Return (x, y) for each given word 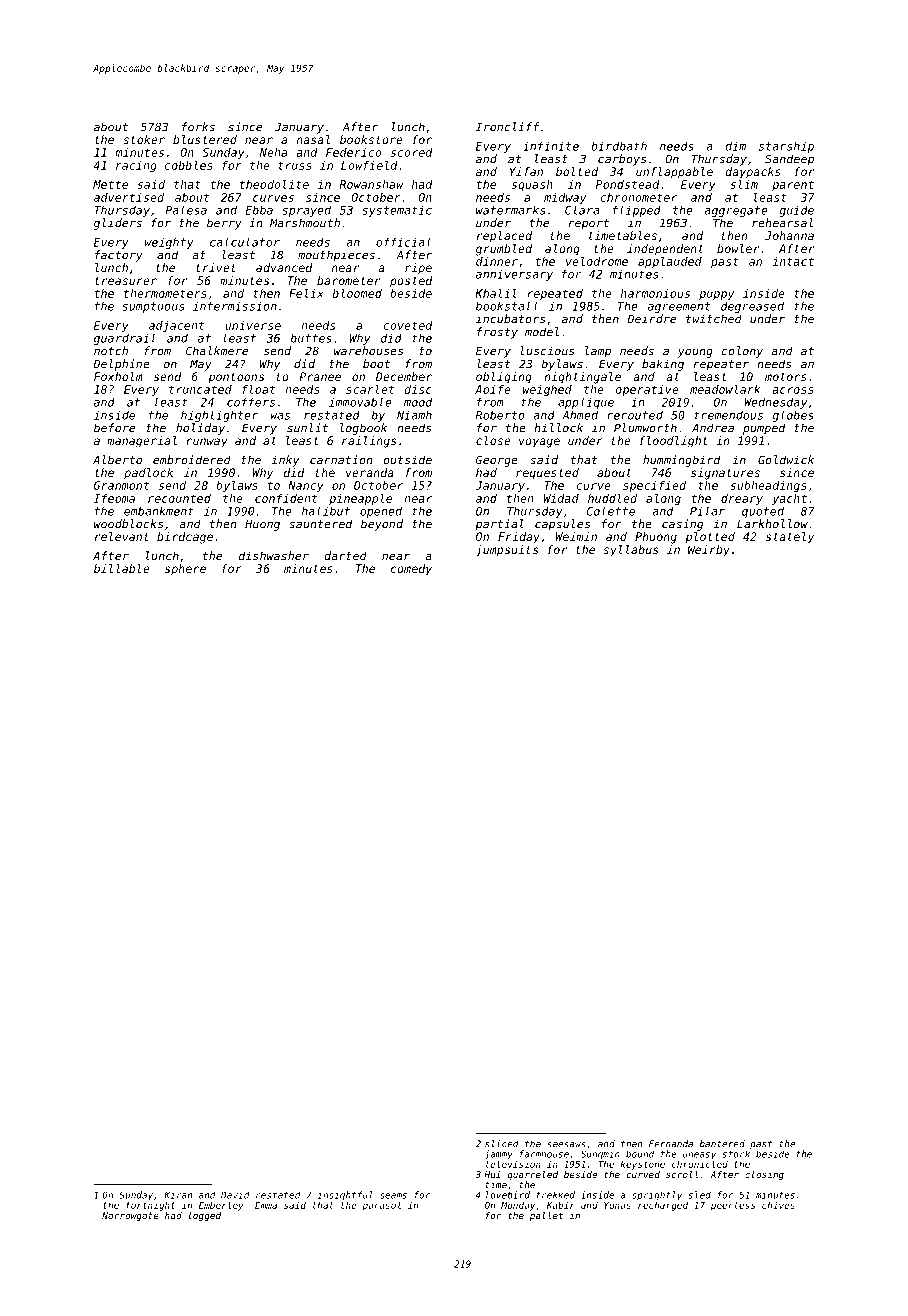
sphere (185, 570)
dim (735, 146)
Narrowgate (130, 1216)
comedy (411, 570)
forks (198, 127)
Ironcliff (507, 127)
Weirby (709, 551)
